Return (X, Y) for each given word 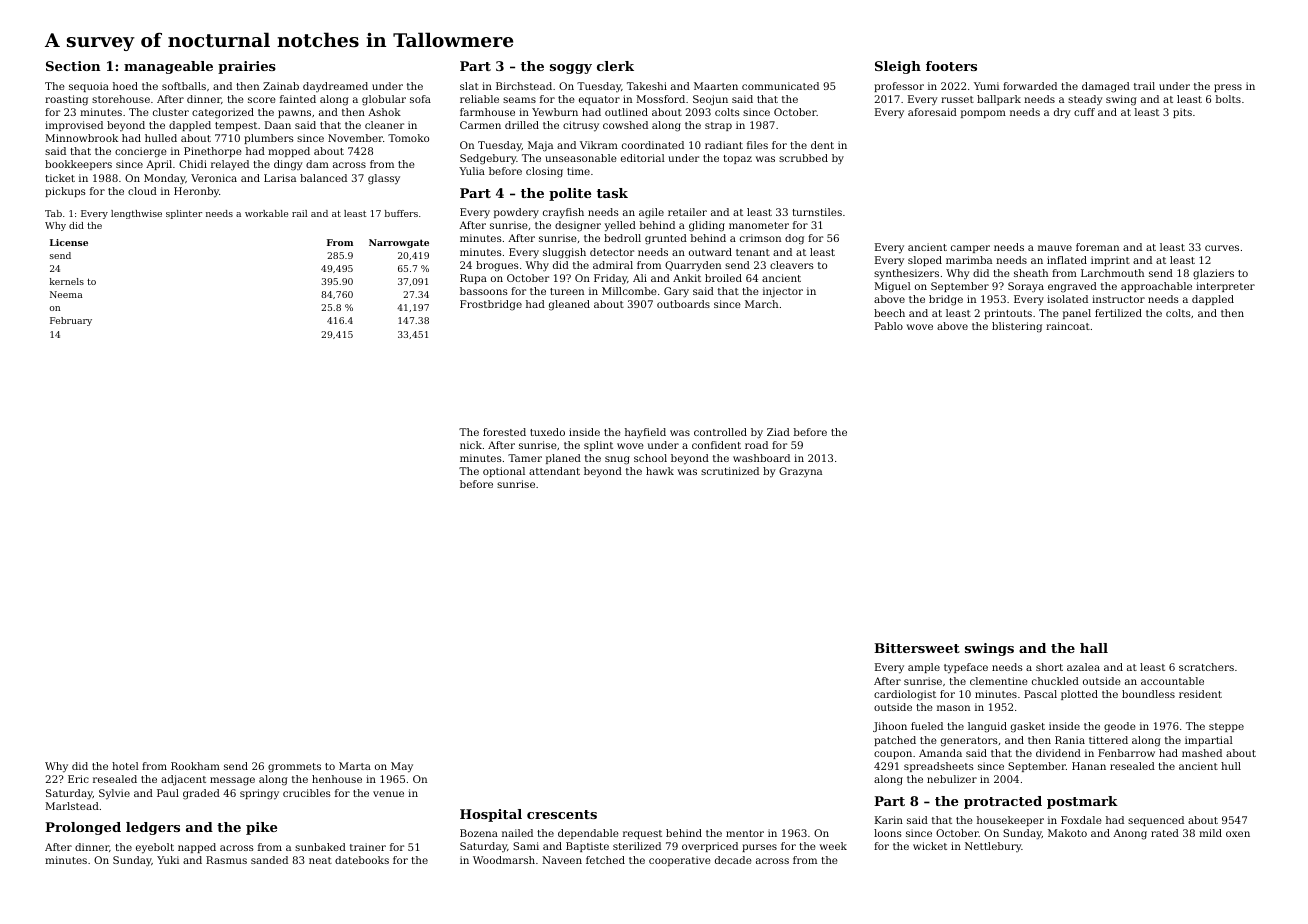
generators (969, 742)
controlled (720, 432)
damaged (1106, 87)
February (71, 321)
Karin (889, 820)
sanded (269, 860)
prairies (247, 67)
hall (1094, 648)
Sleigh (898, 67)
